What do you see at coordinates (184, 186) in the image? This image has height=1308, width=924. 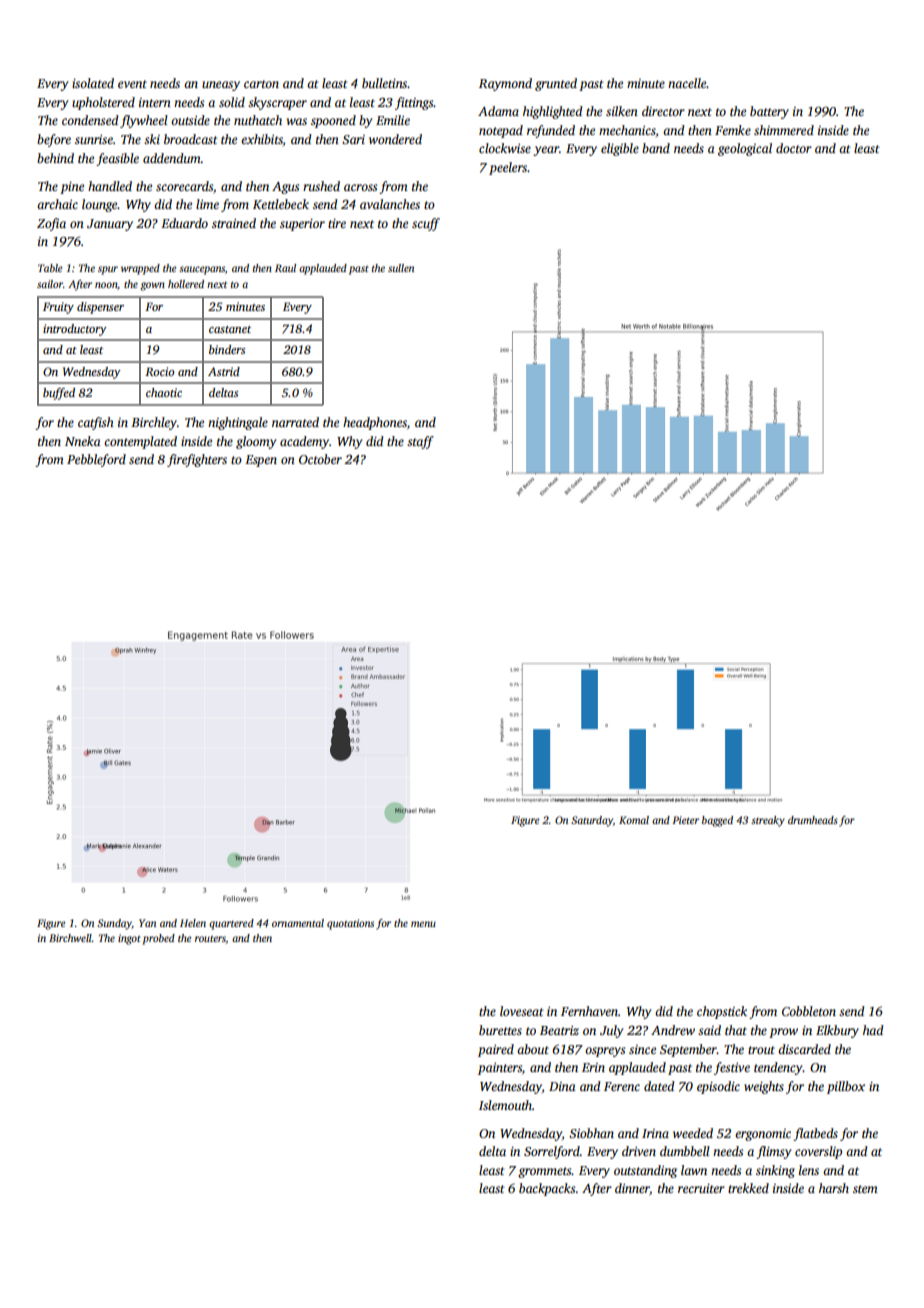 I see `scorecards` at bounding box center [184, 186].
